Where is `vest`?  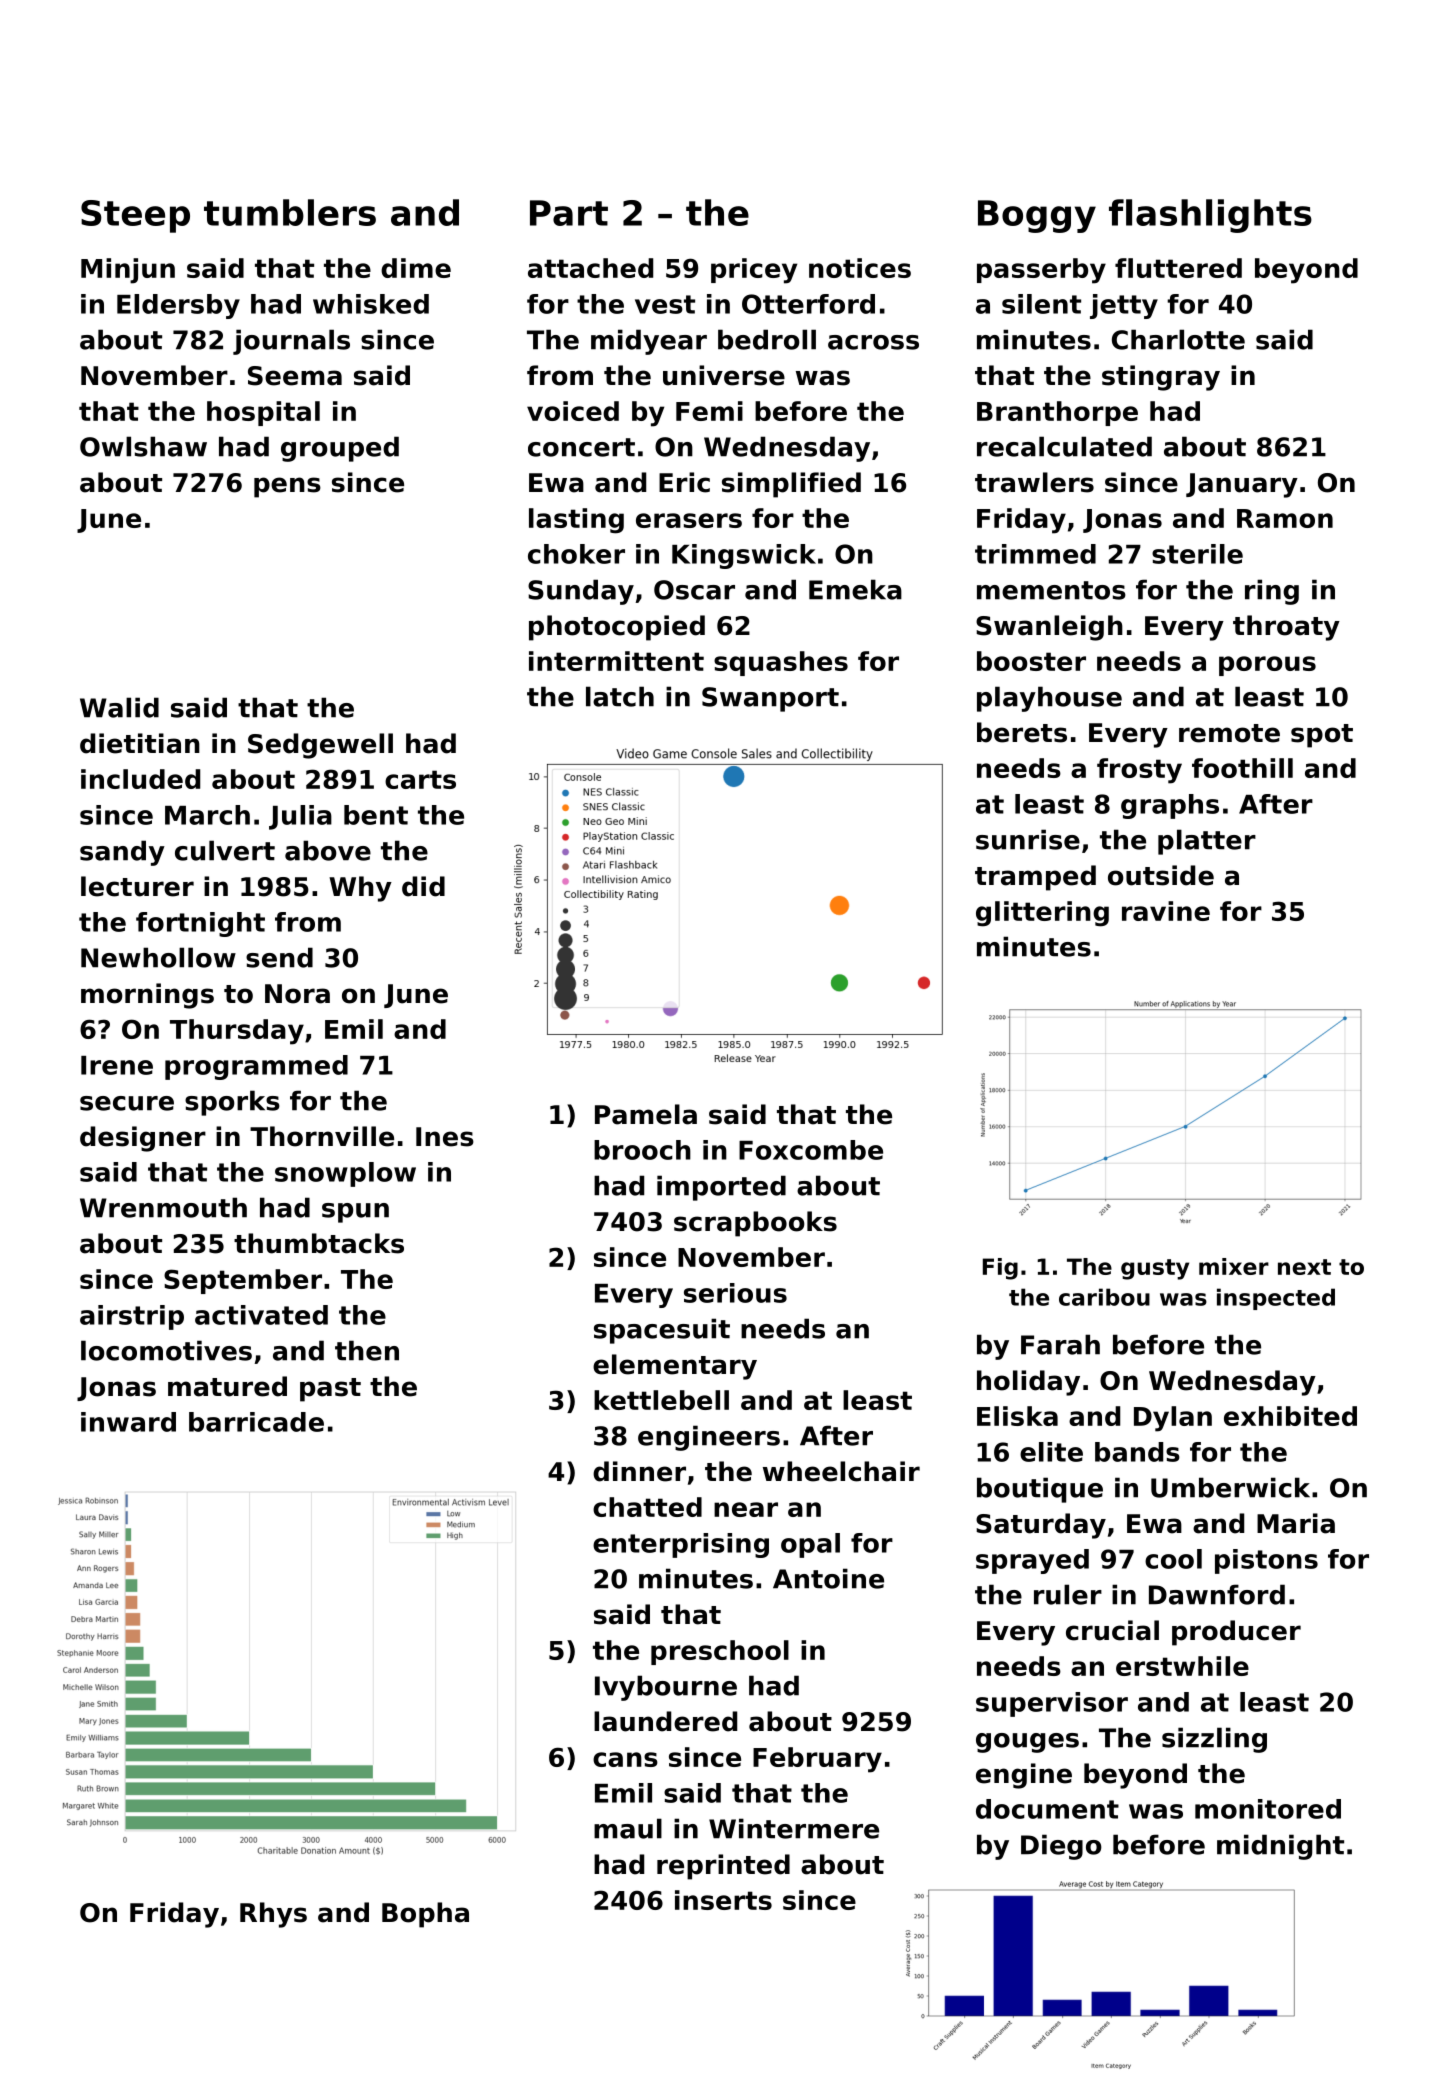
vest is located at coordinates (665, 304).
